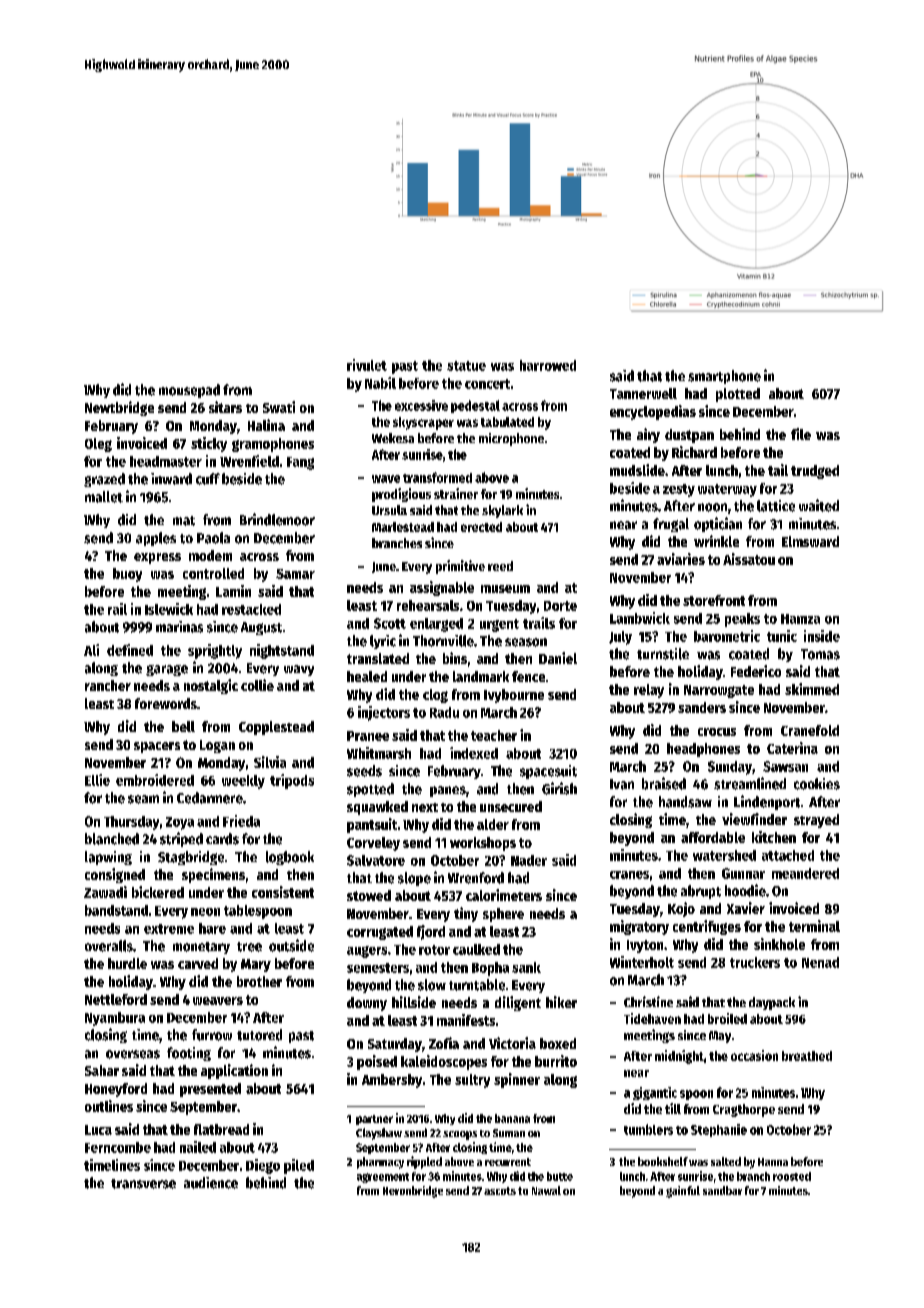 Image resolution: width=924 pixels, height=1308 pixels. What do you see at coordinates (116, 1090) in the document?
I see `Honeyford` at bounding box center [116, 1090].
